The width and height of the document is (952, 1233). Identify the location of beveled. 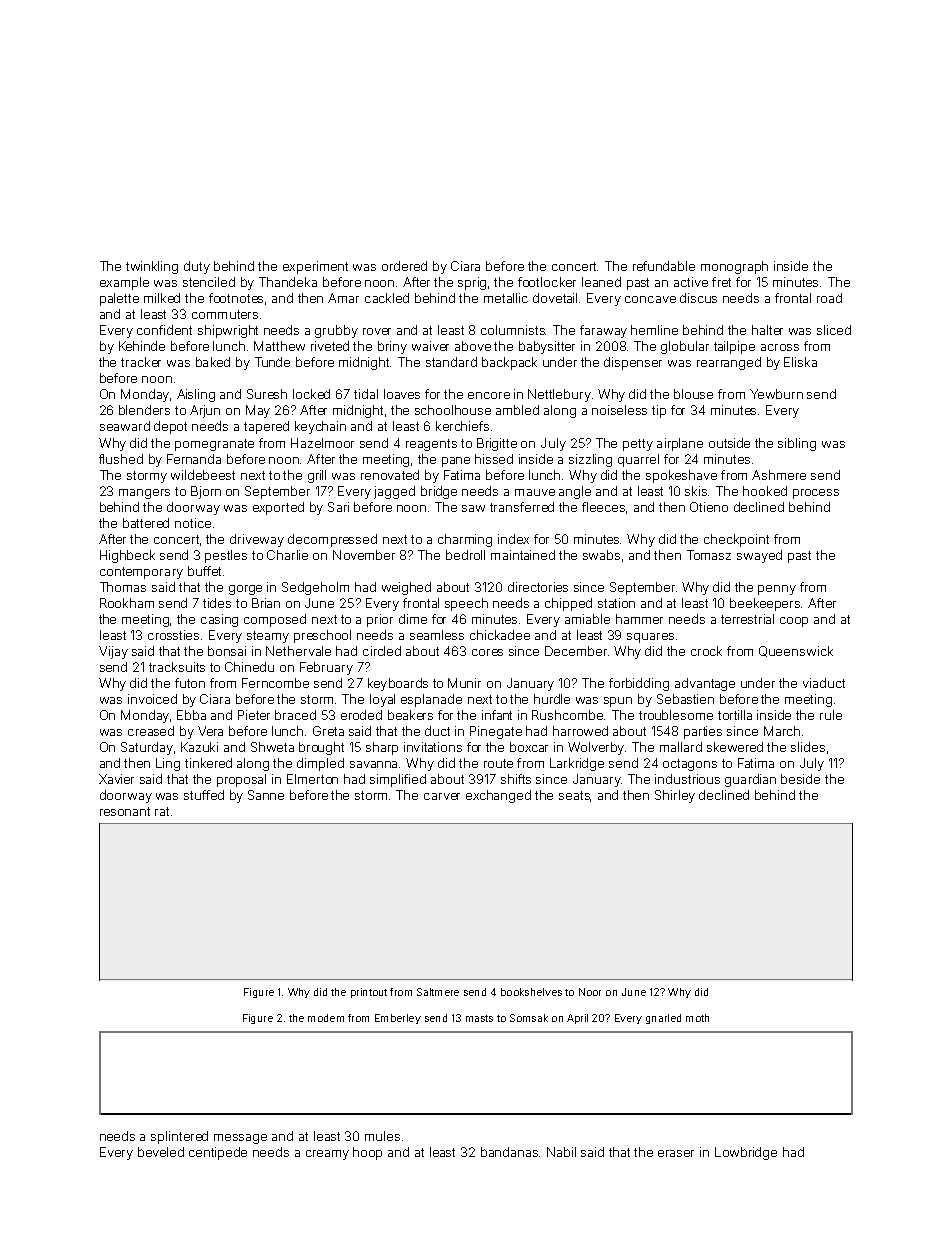
(161, 1152).
